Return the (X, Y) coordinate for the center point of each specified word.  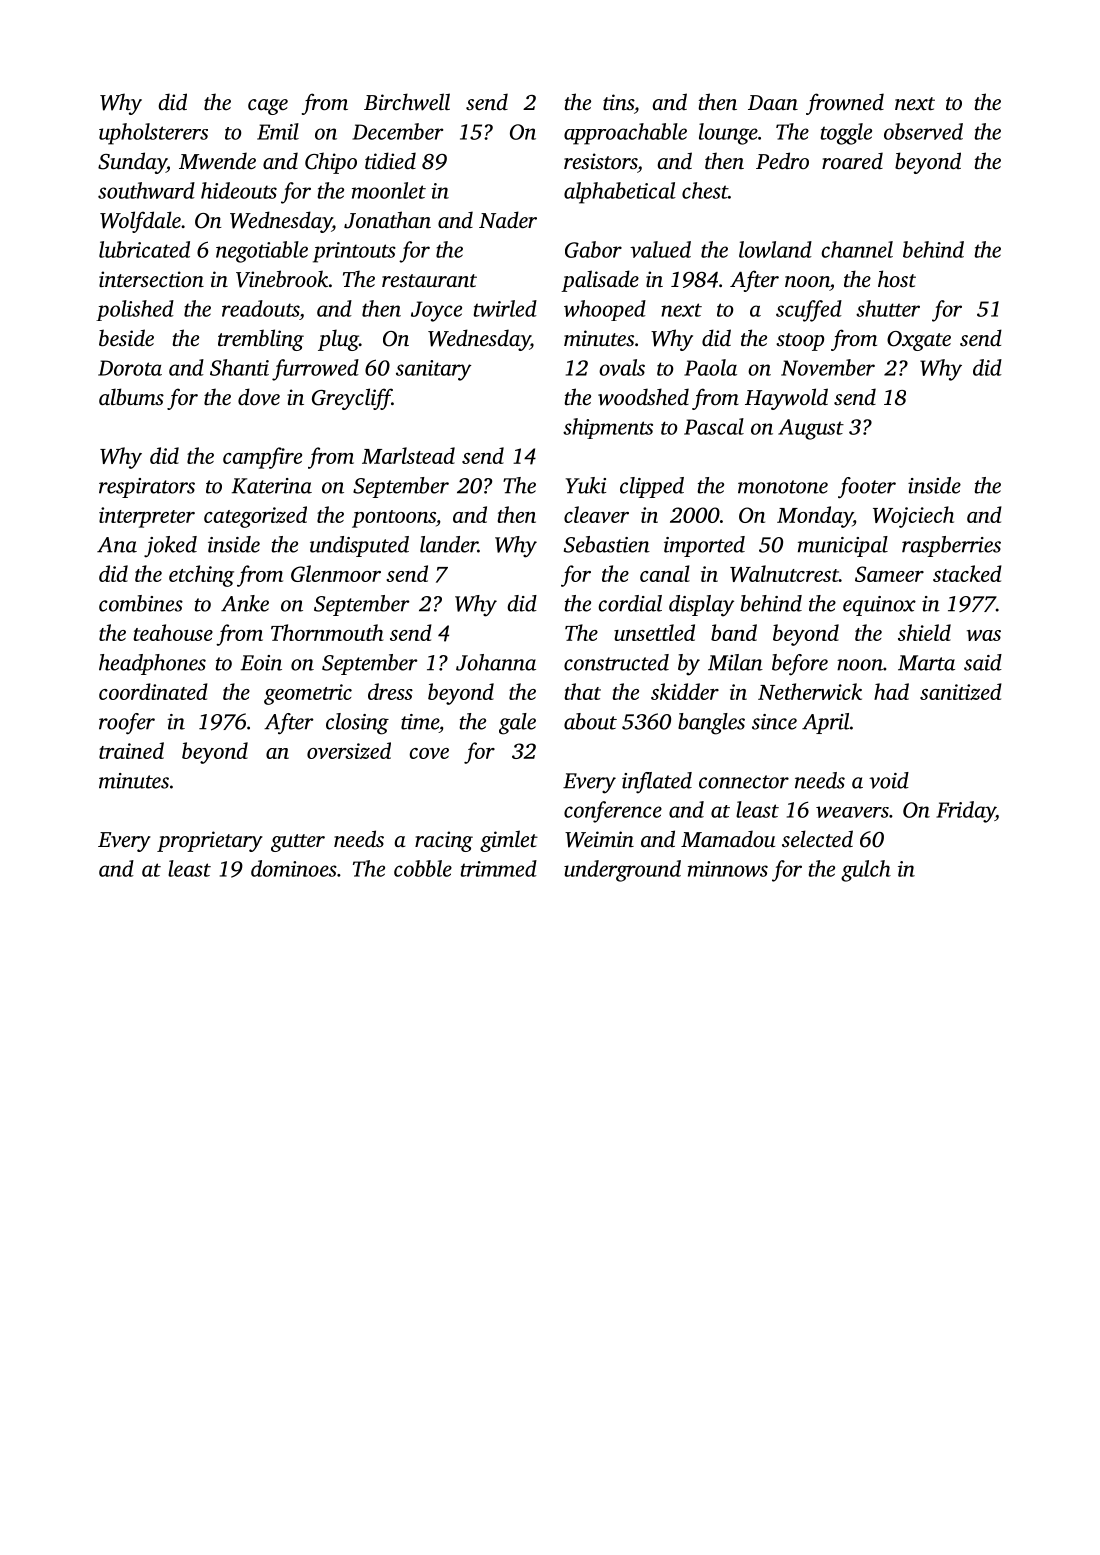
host (897, 278)
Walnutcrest (784, 573)
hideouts (239, 190)
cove (429, 753)
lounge (728, 134)
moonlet (389, 190)
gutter (298, 843)
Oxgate (919, 341)
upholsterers (153, 134)
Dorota (130, 368)
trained (131, 750)
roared (852, 160)
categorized (255, 517)
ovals (622, 367)
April (826, 723)
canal (665, 573)
